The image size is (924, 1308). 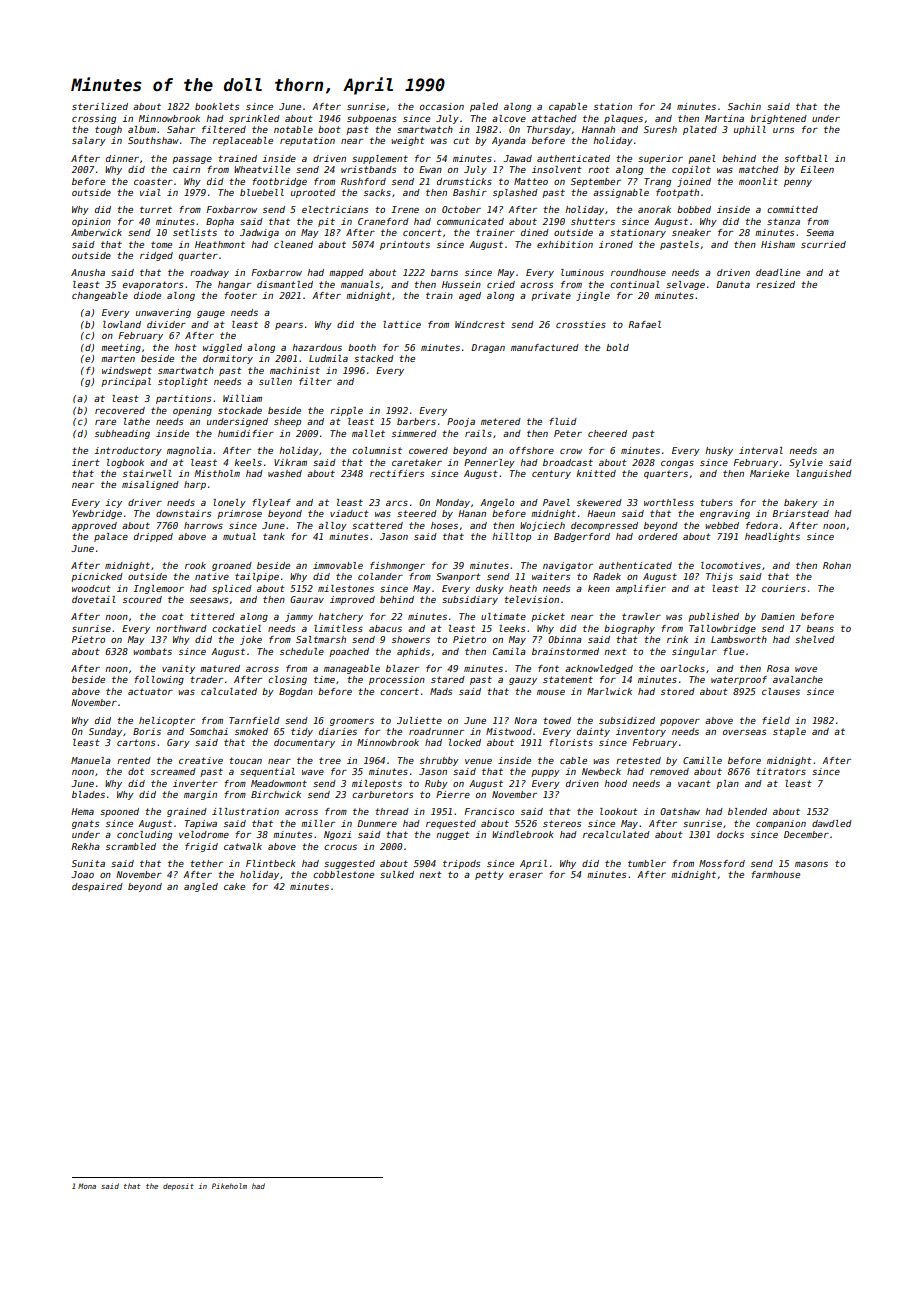 What do you see at coordinates (371, 119) in the screenshot?
I see `subpoenas` at bounding box center [371, 119].
